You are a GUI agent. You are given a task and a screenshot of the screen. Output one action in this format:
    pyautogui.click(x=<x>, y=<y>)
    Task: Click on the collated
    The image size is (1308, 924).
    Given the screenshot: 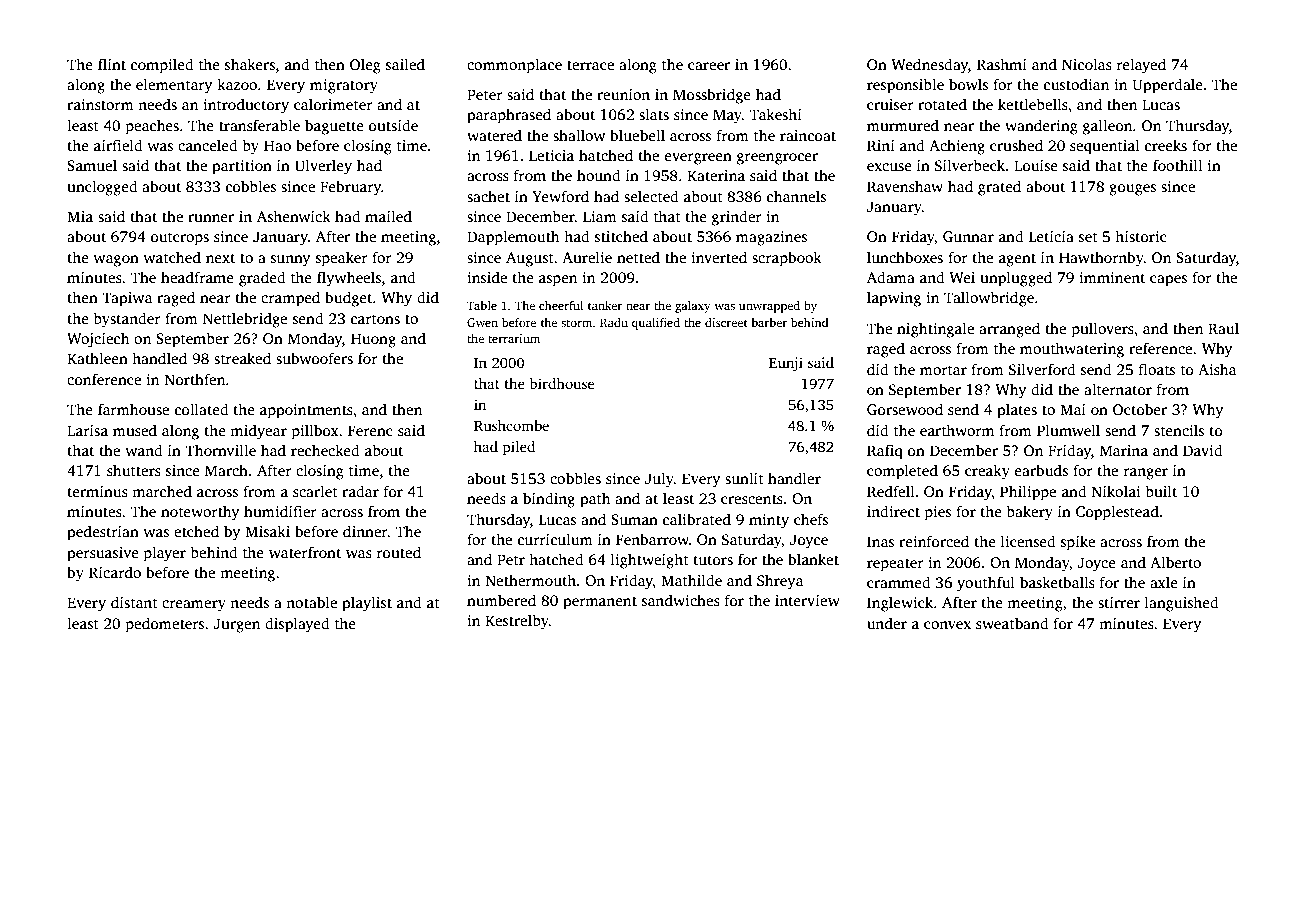 What is the action you would take?
    pyautogui.click(x=202, y=409)
